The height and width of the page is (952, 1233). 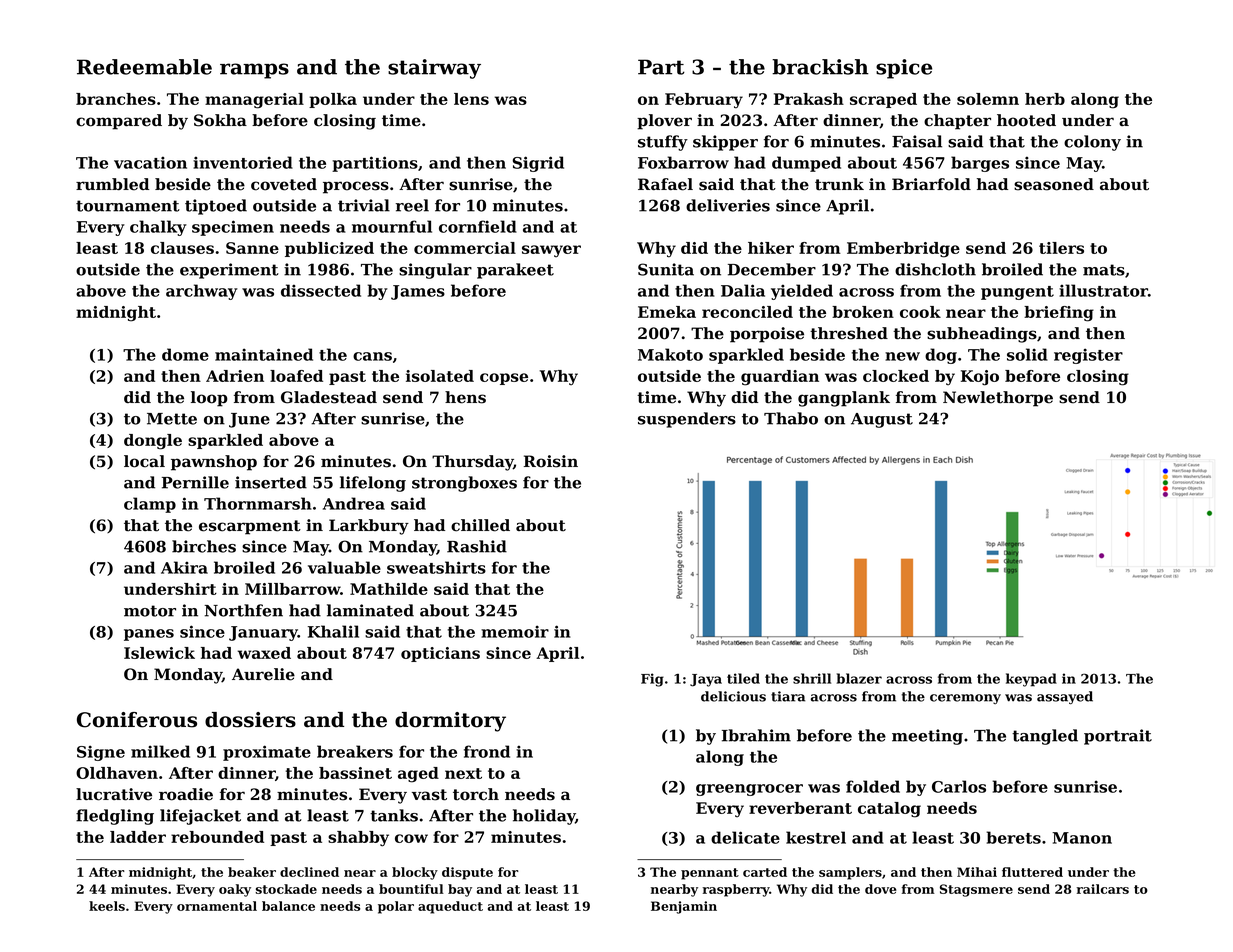 What do you see at coordinates (976, 890) in the page?
I see `Stagsmere` at bounding box center [976, 890].
